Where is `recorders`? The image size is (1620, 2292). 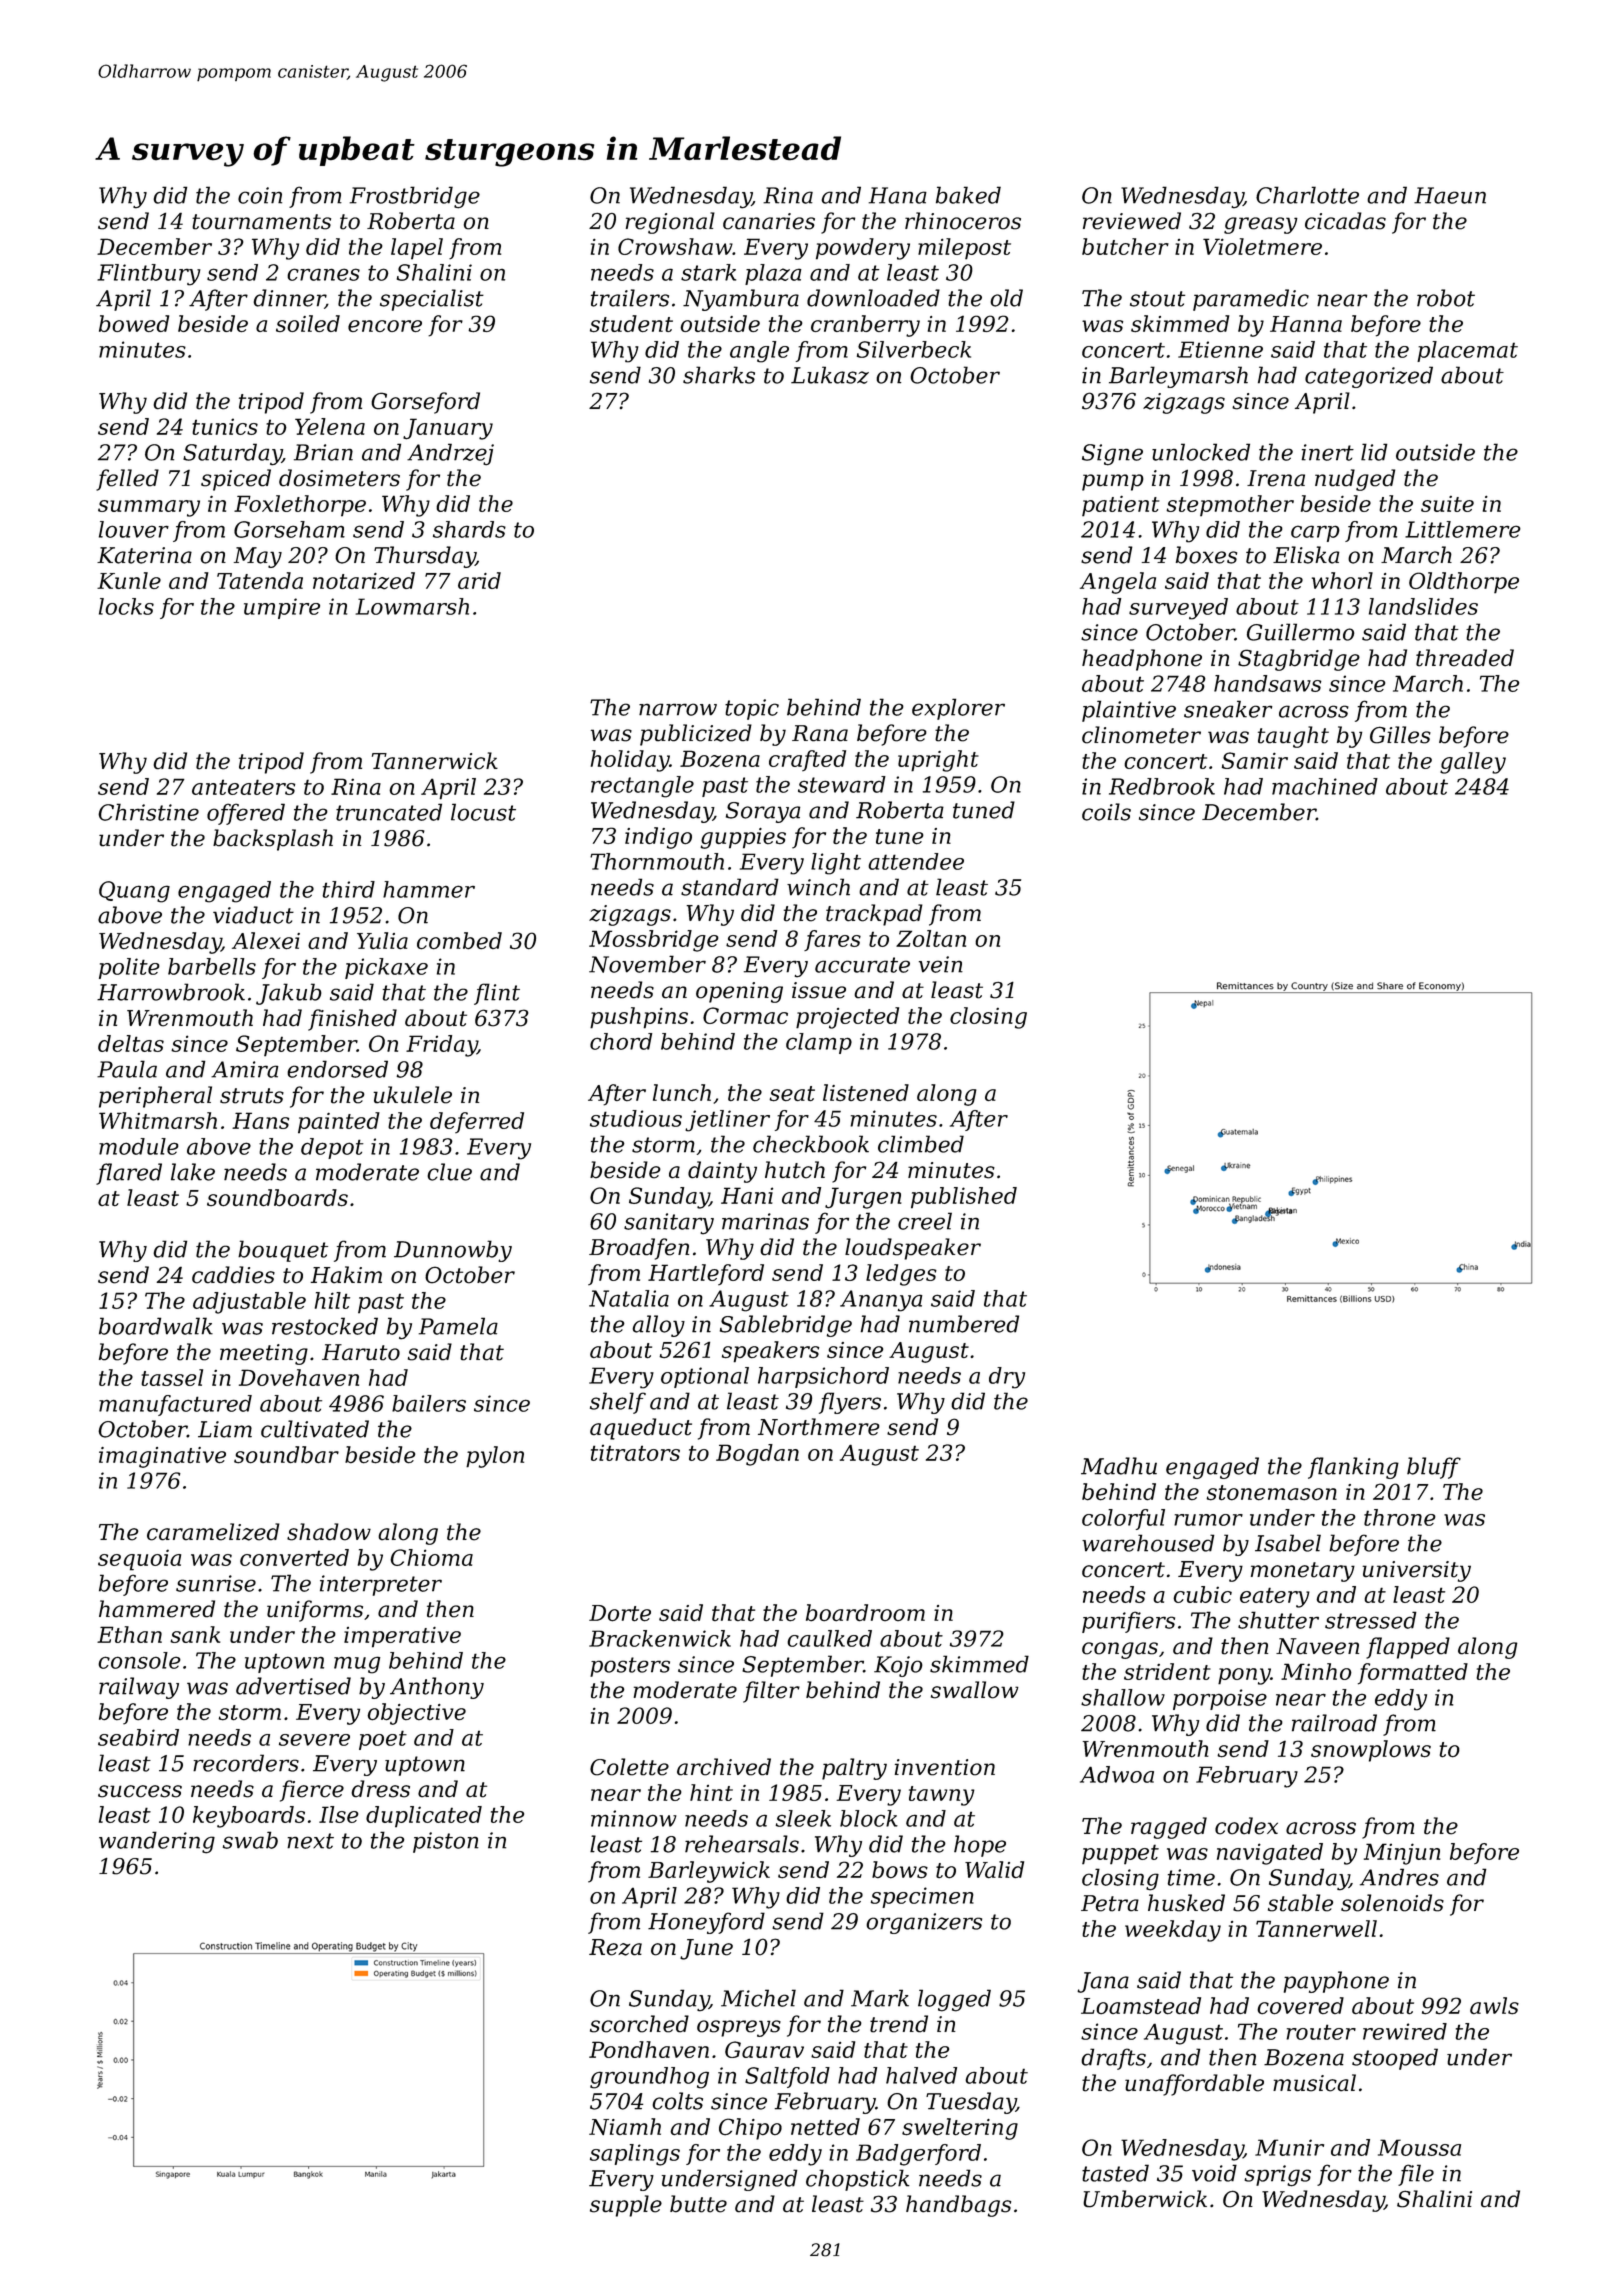
recorders is located at coordinates (246, 1763).
